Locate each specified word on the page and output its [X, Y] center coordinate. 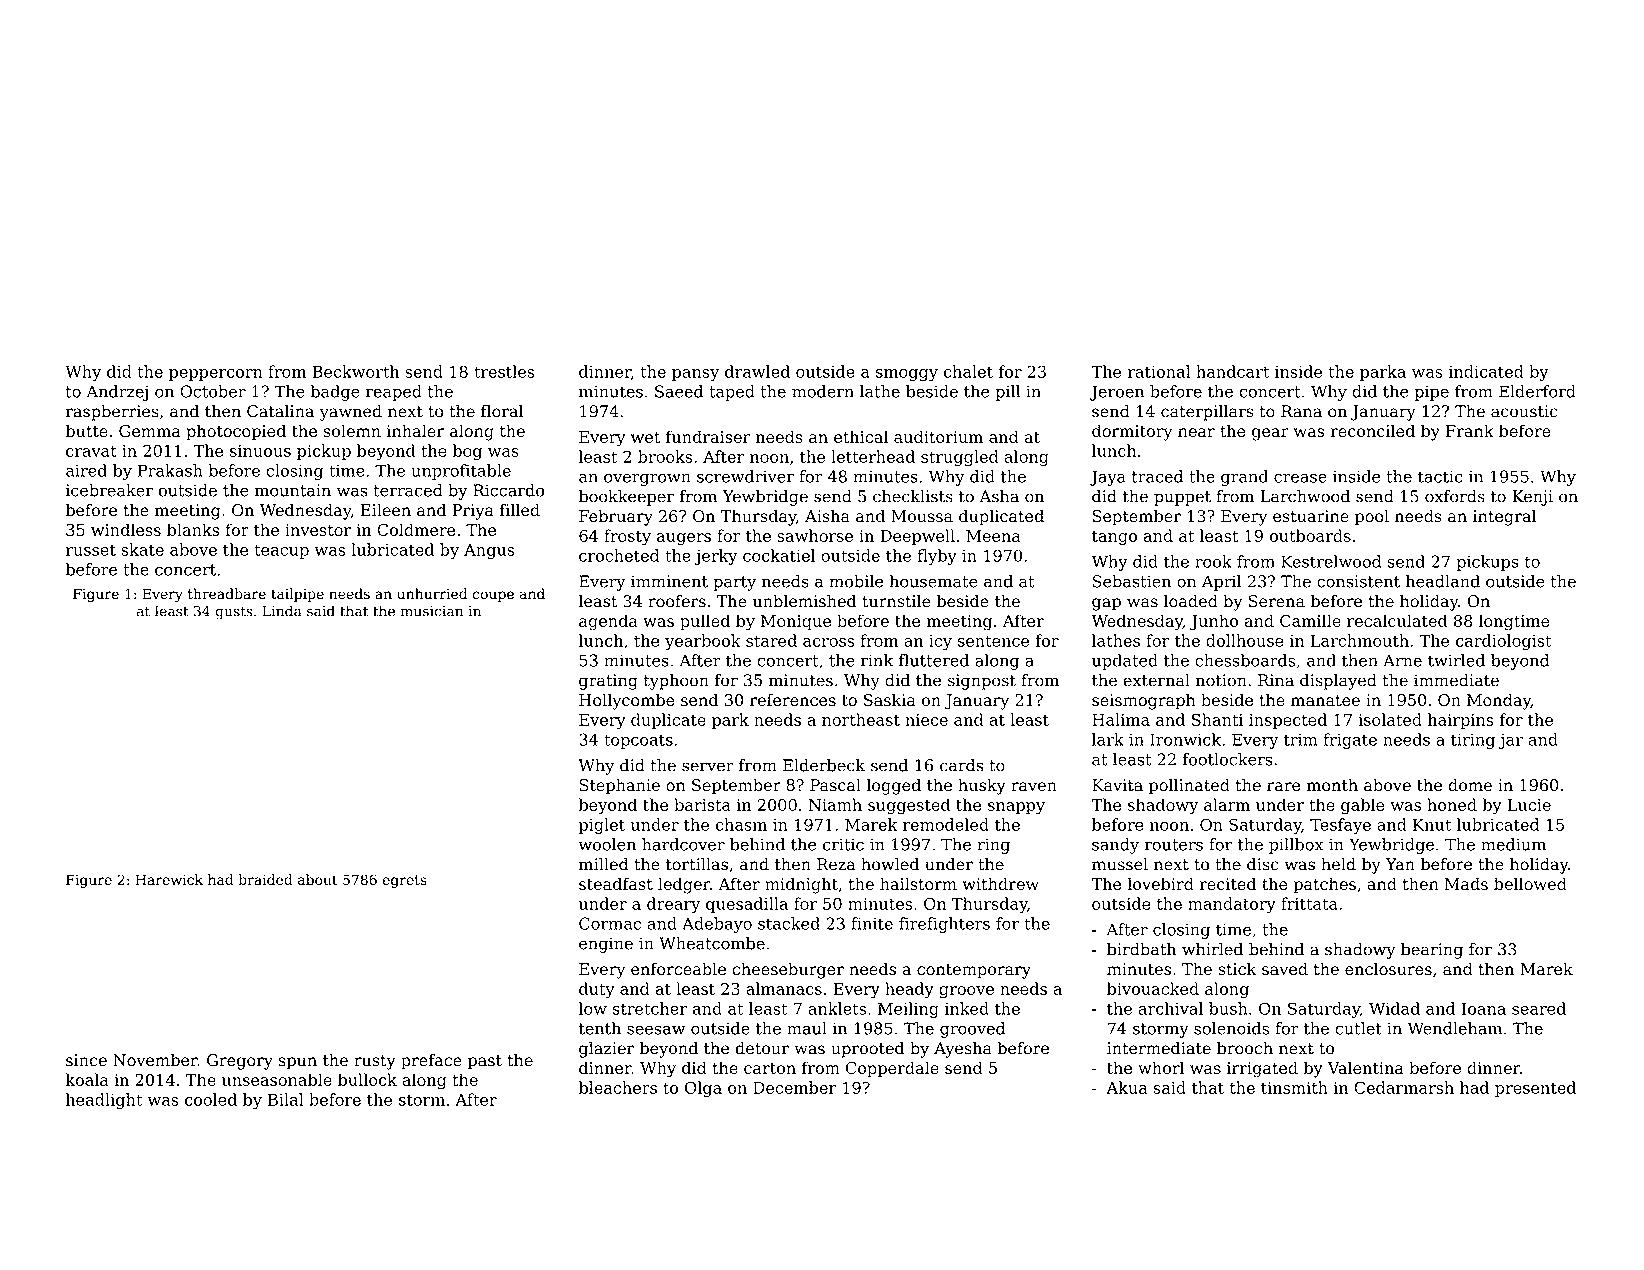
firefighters [944, 925]
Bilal [285, 1099]
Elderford [1537, 391]
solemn [352, 430]
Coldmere [416, 529]
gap [1106, 604]
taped [732, 393]
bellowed [1530, 883]
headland [1443, 581]
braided [265, 879]
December [794, 1087]
